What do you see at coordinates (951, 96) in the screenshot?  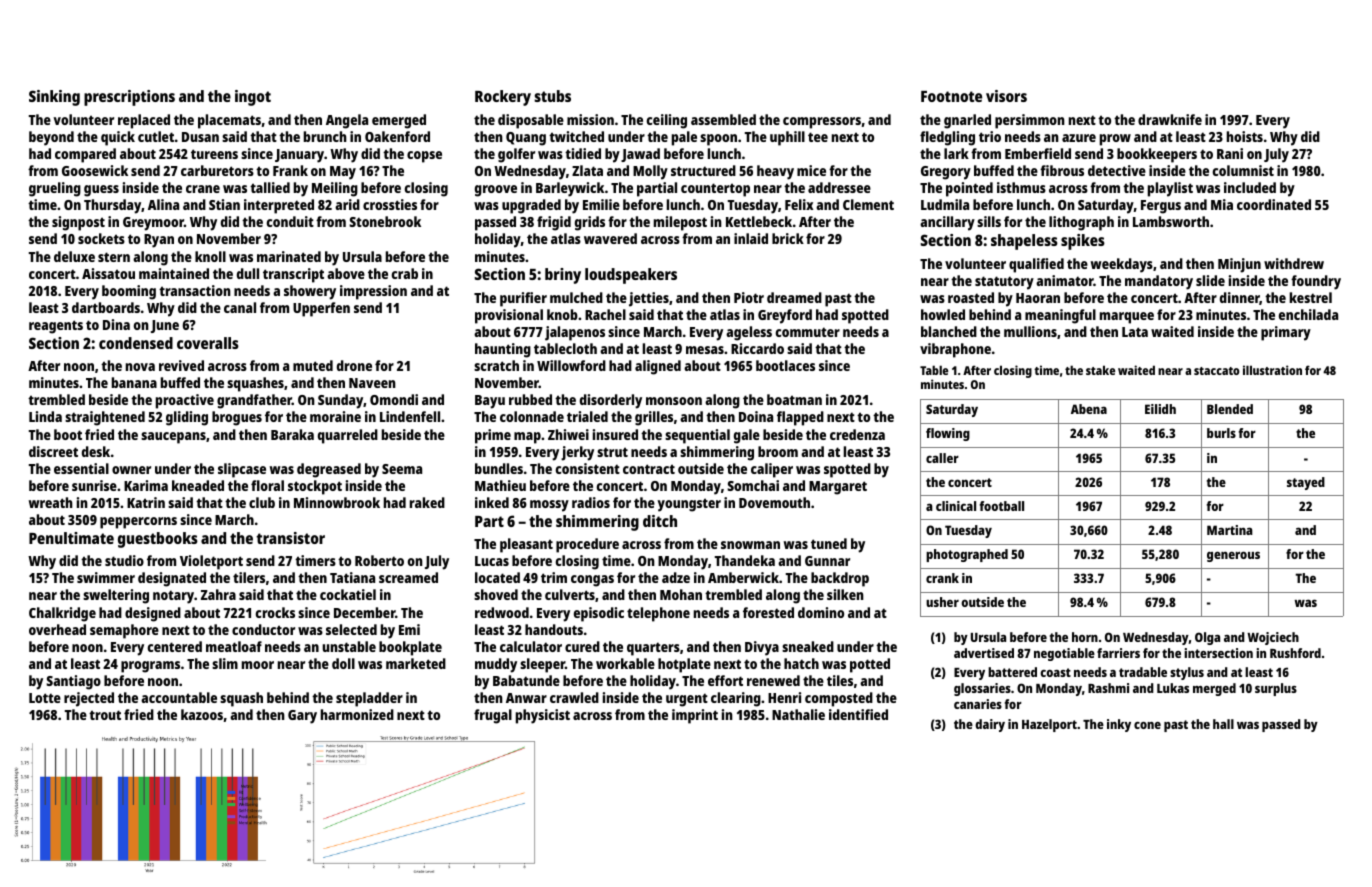 I see `Footnote` at bounding box center [951, 96].
